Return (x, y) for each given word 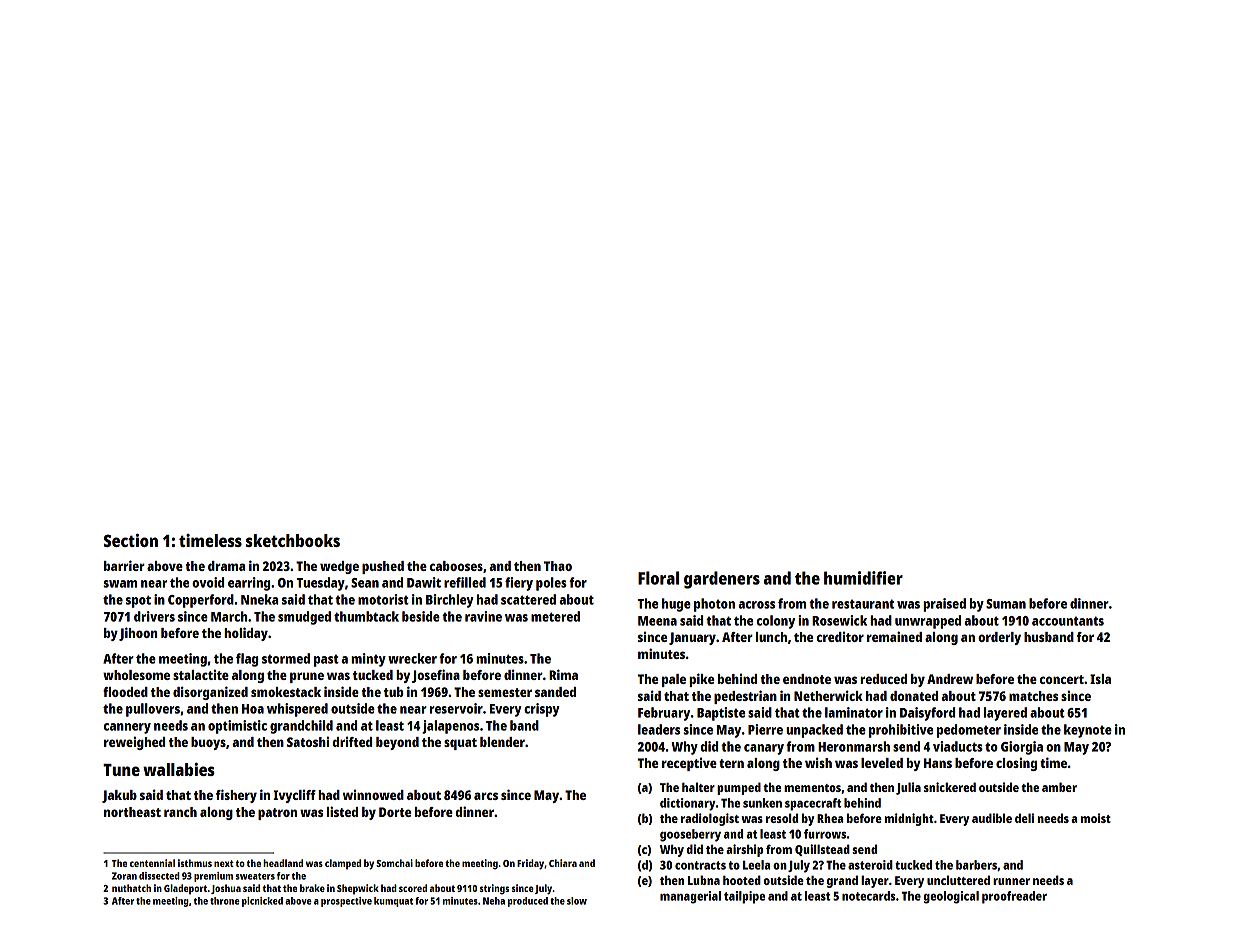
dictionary (687, 804)
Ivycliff (294, 796)
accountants (1068, 621)
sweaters (255, 876)
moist (1096, 818)
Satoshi (308, 741)
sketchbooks (293, 540)
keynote (1088, 731)
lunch (771, 637)
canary (764, 749)
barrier (124, 565)
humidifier (863, 578)
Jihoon (138, 634)
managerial (690, 897)
